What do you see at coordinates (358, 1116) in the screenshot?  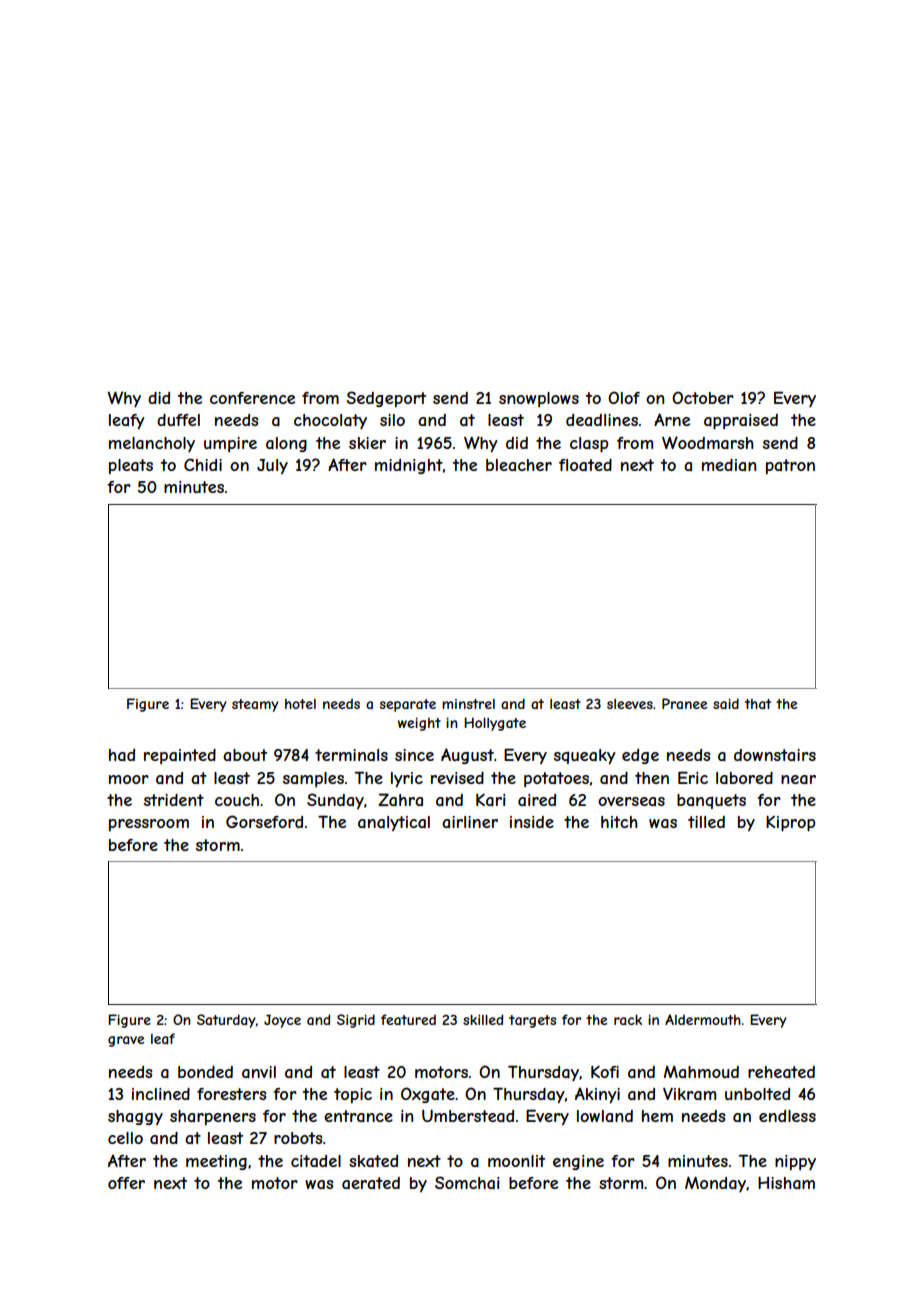 I see `entrance` at bounding box center [358, 1116].
